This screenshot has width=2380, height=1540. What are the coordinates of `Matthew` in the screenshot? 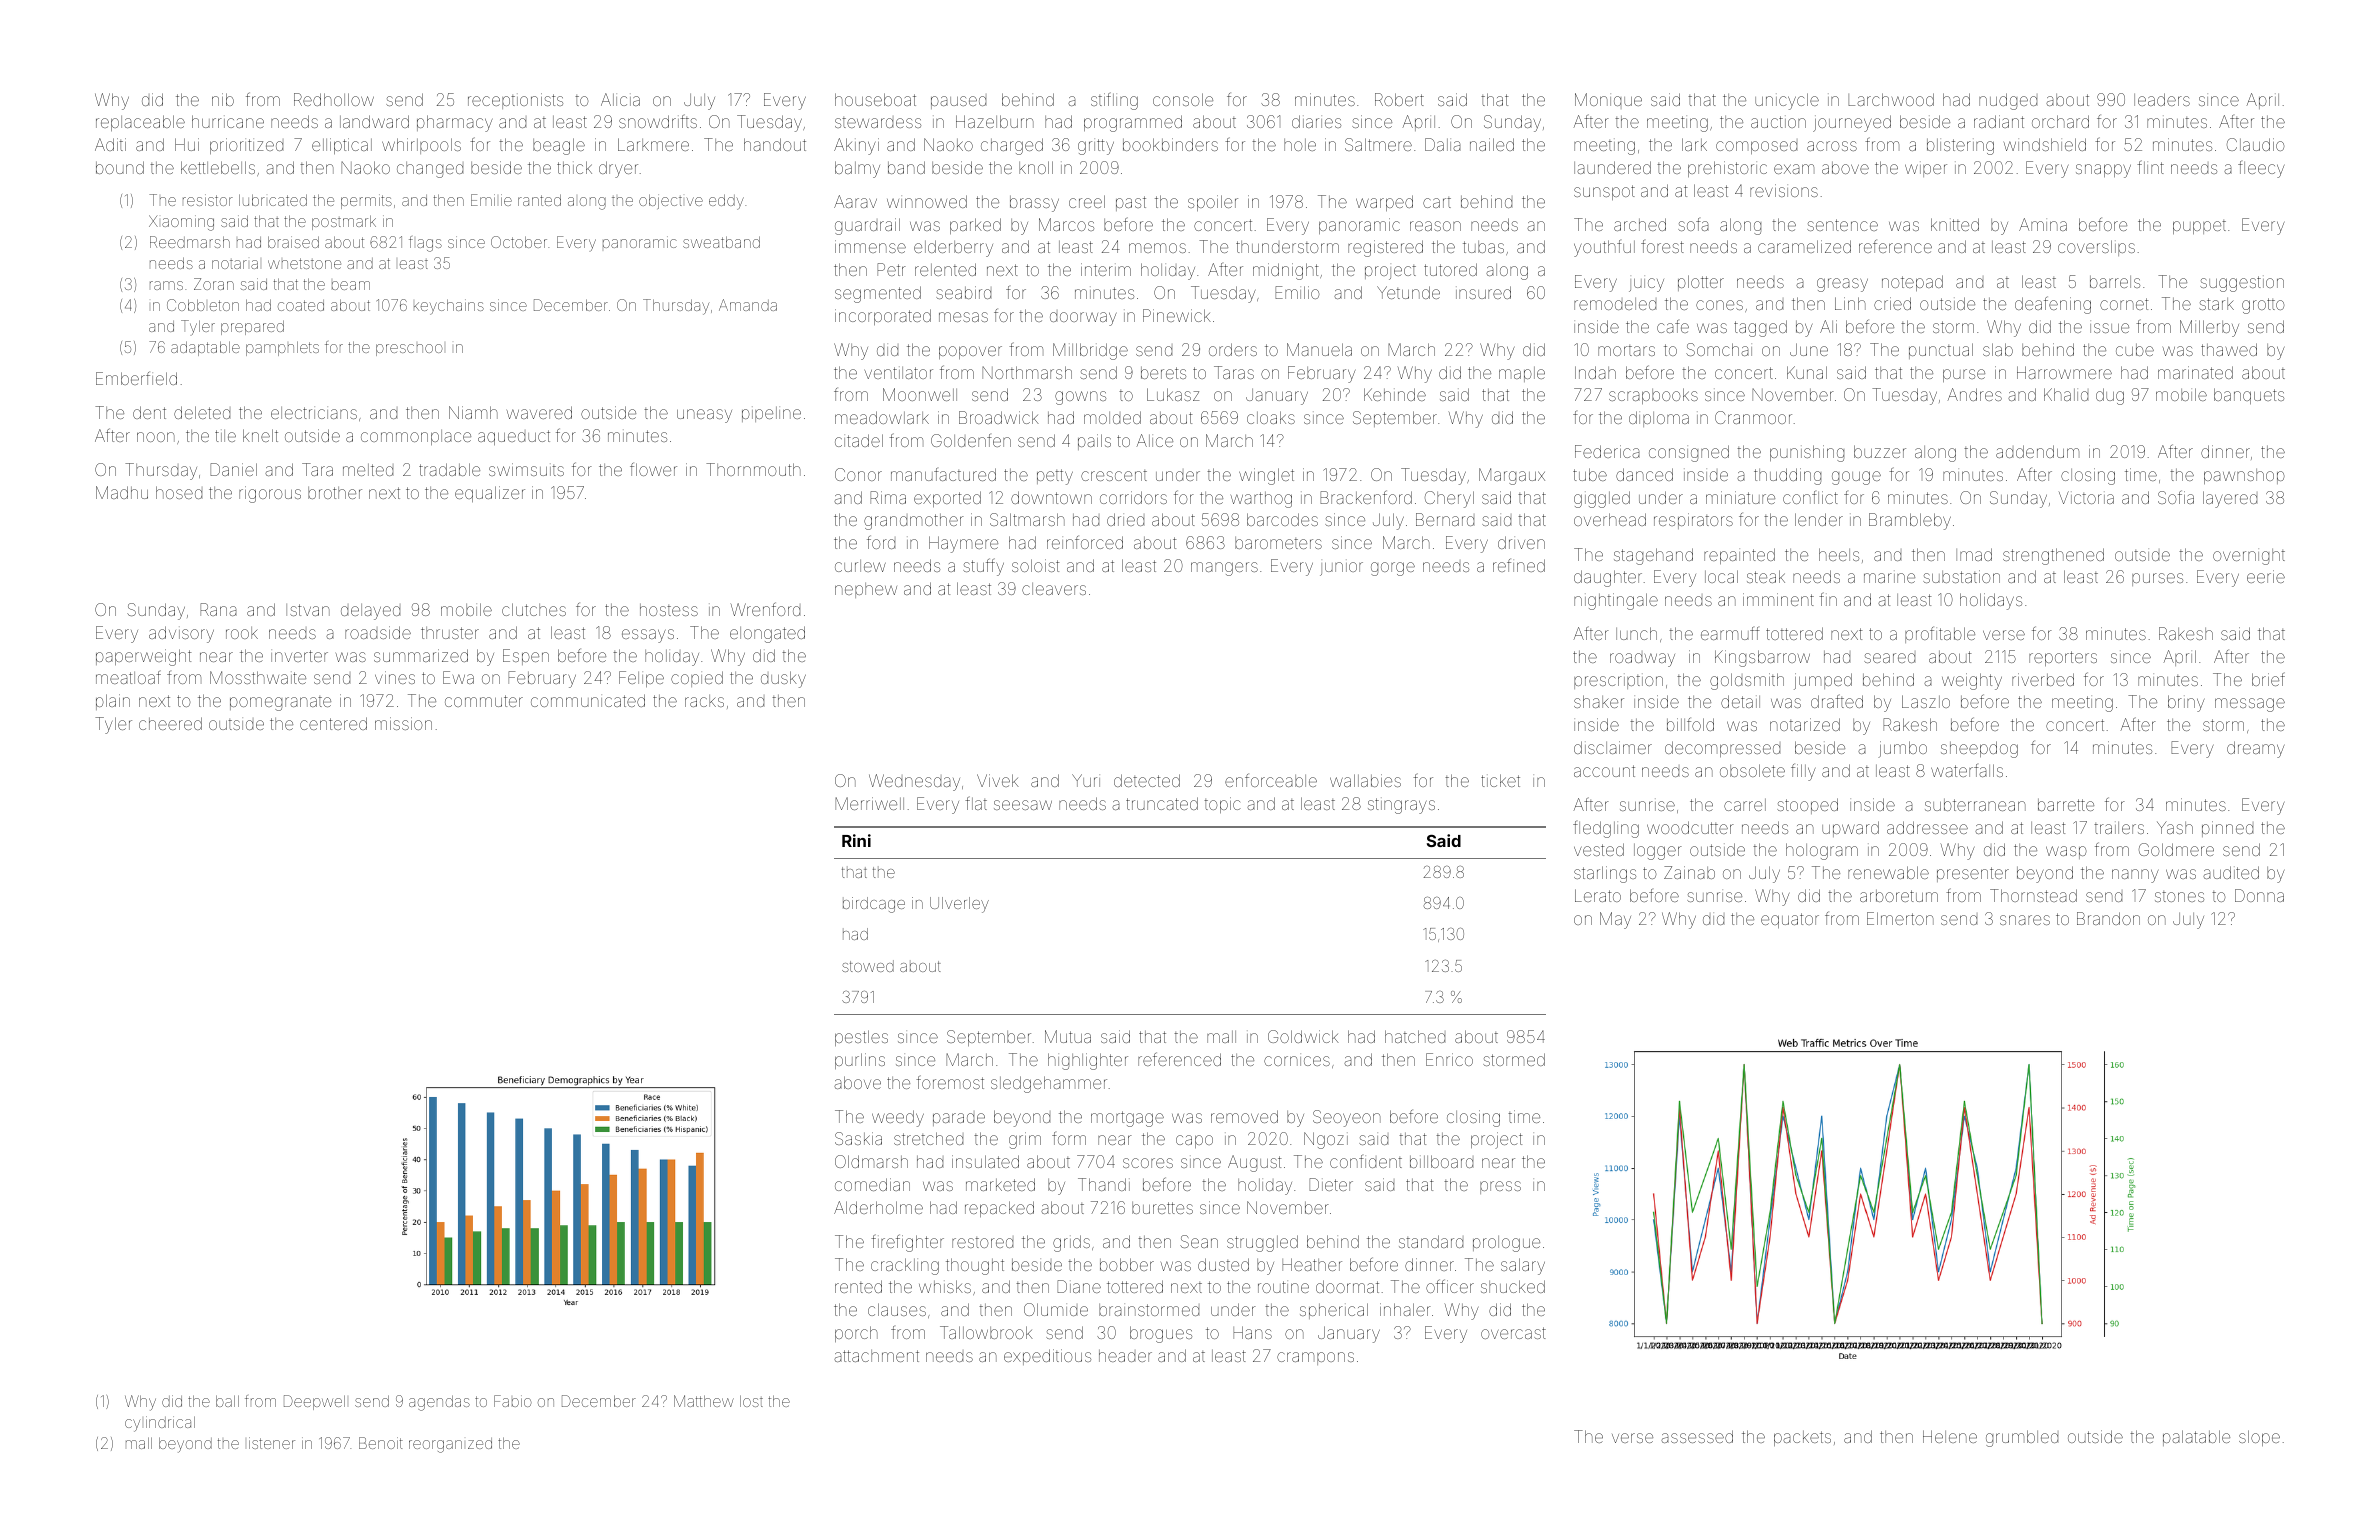 It's located at (704, 1401).
